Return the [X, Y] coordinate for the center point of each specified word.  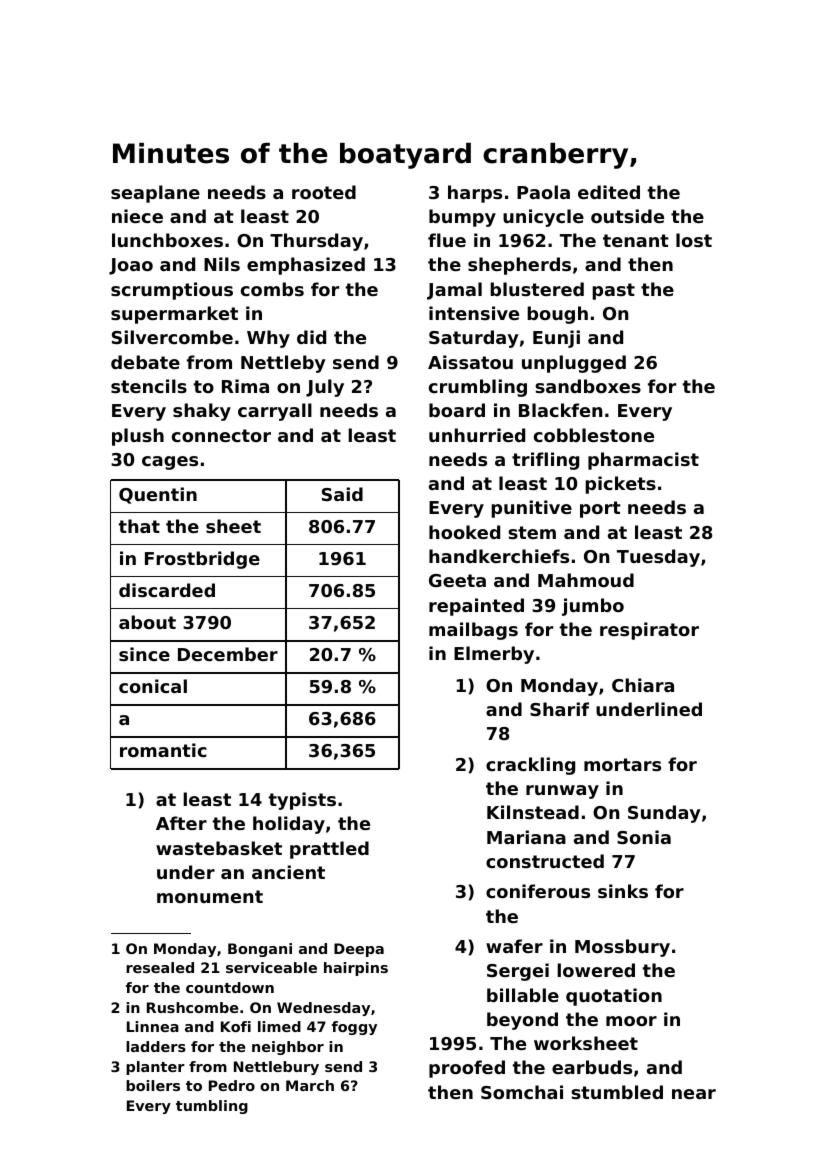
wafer [514, 946]
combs [272, 289]
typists [302, 801]
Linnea [153, 1026]
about [147, 622]
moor [631, 1021]
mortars [622, 764]
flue [447, 240]
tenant [636, 240]
